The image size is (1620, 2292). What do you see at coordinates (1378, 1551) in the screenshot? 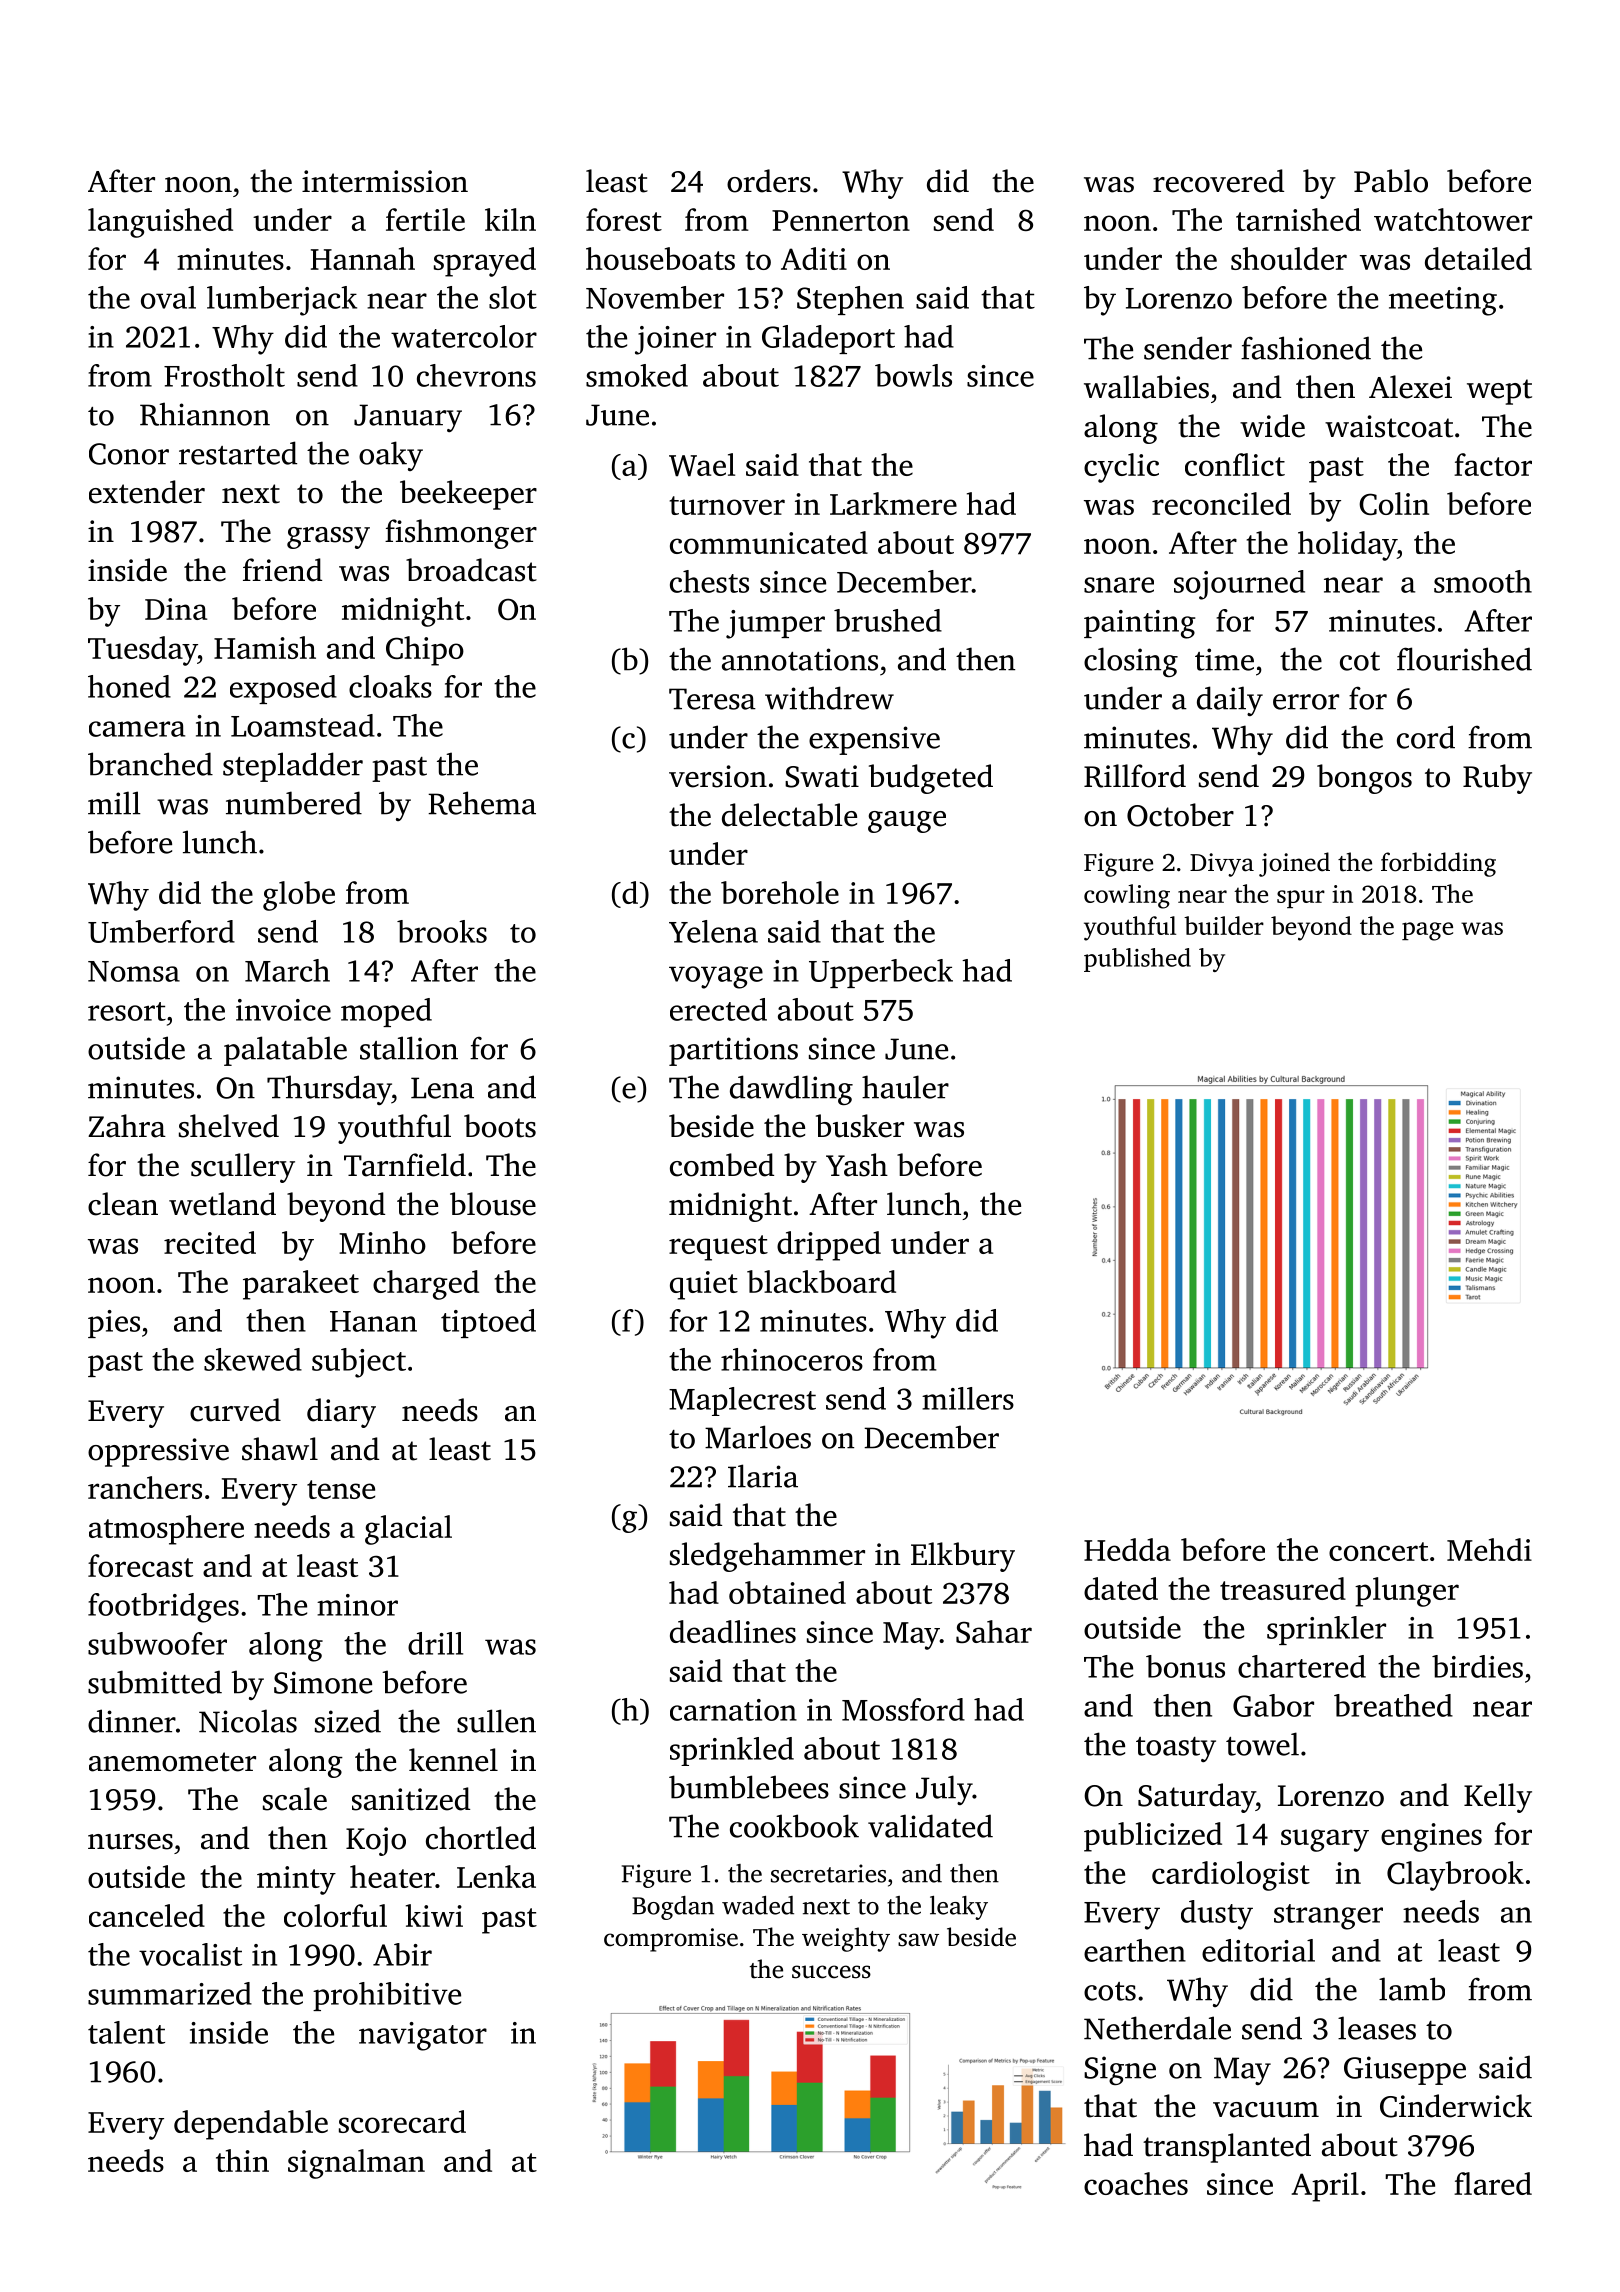
I see `concert` at bounding box center [1378, 1551].
